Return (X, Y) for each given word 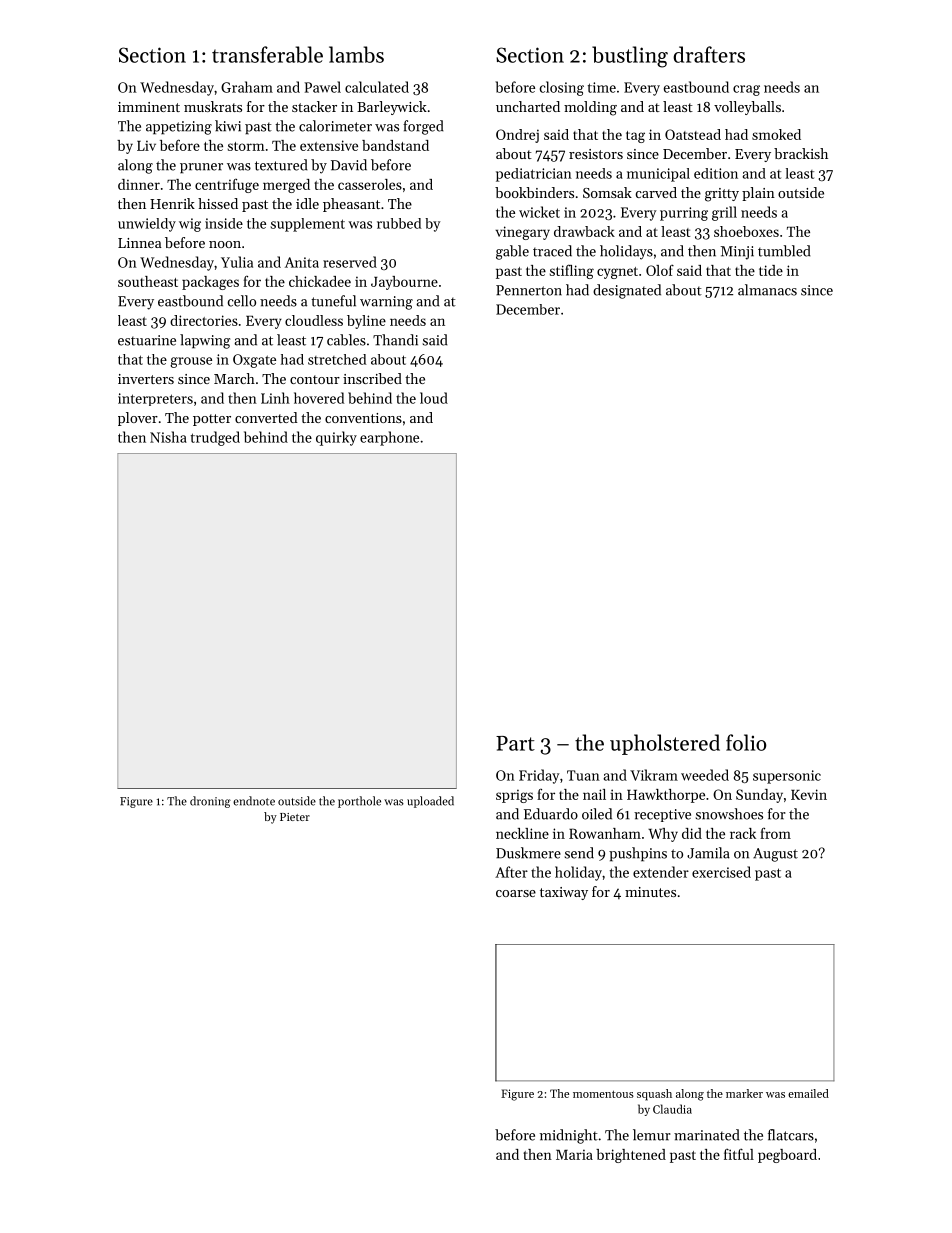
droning (210, 802)
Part (515, 743)
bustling (630, 57)
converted (266, 417)
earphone (389, 438)
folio (746, 742)
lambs (356, 54)
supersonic (787, 777)
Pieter (295, 817)
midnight (569, 1136)
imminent (149, 107)
